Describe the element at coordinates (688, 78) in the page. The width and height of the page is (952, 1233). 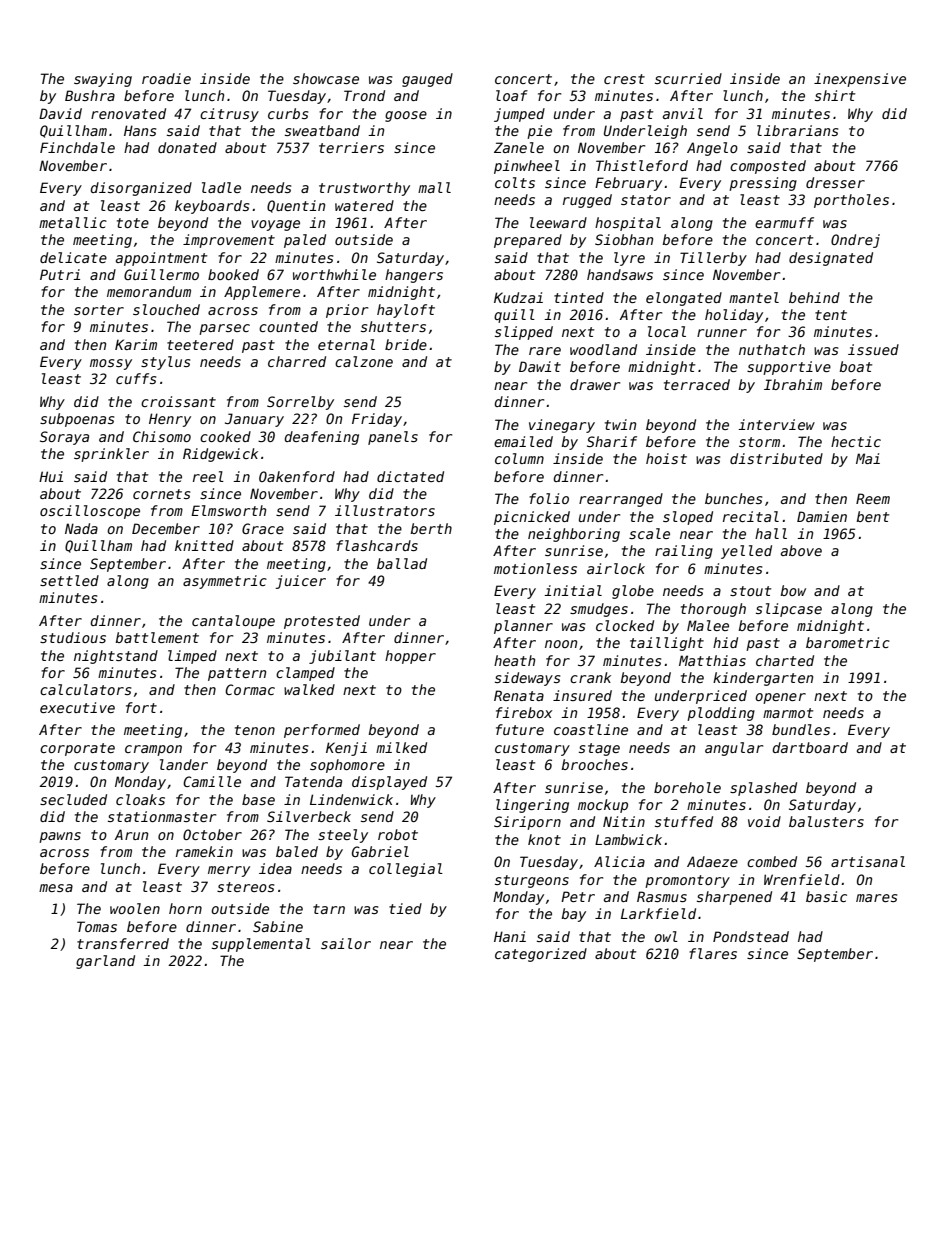
I see `scurried` at that location.
